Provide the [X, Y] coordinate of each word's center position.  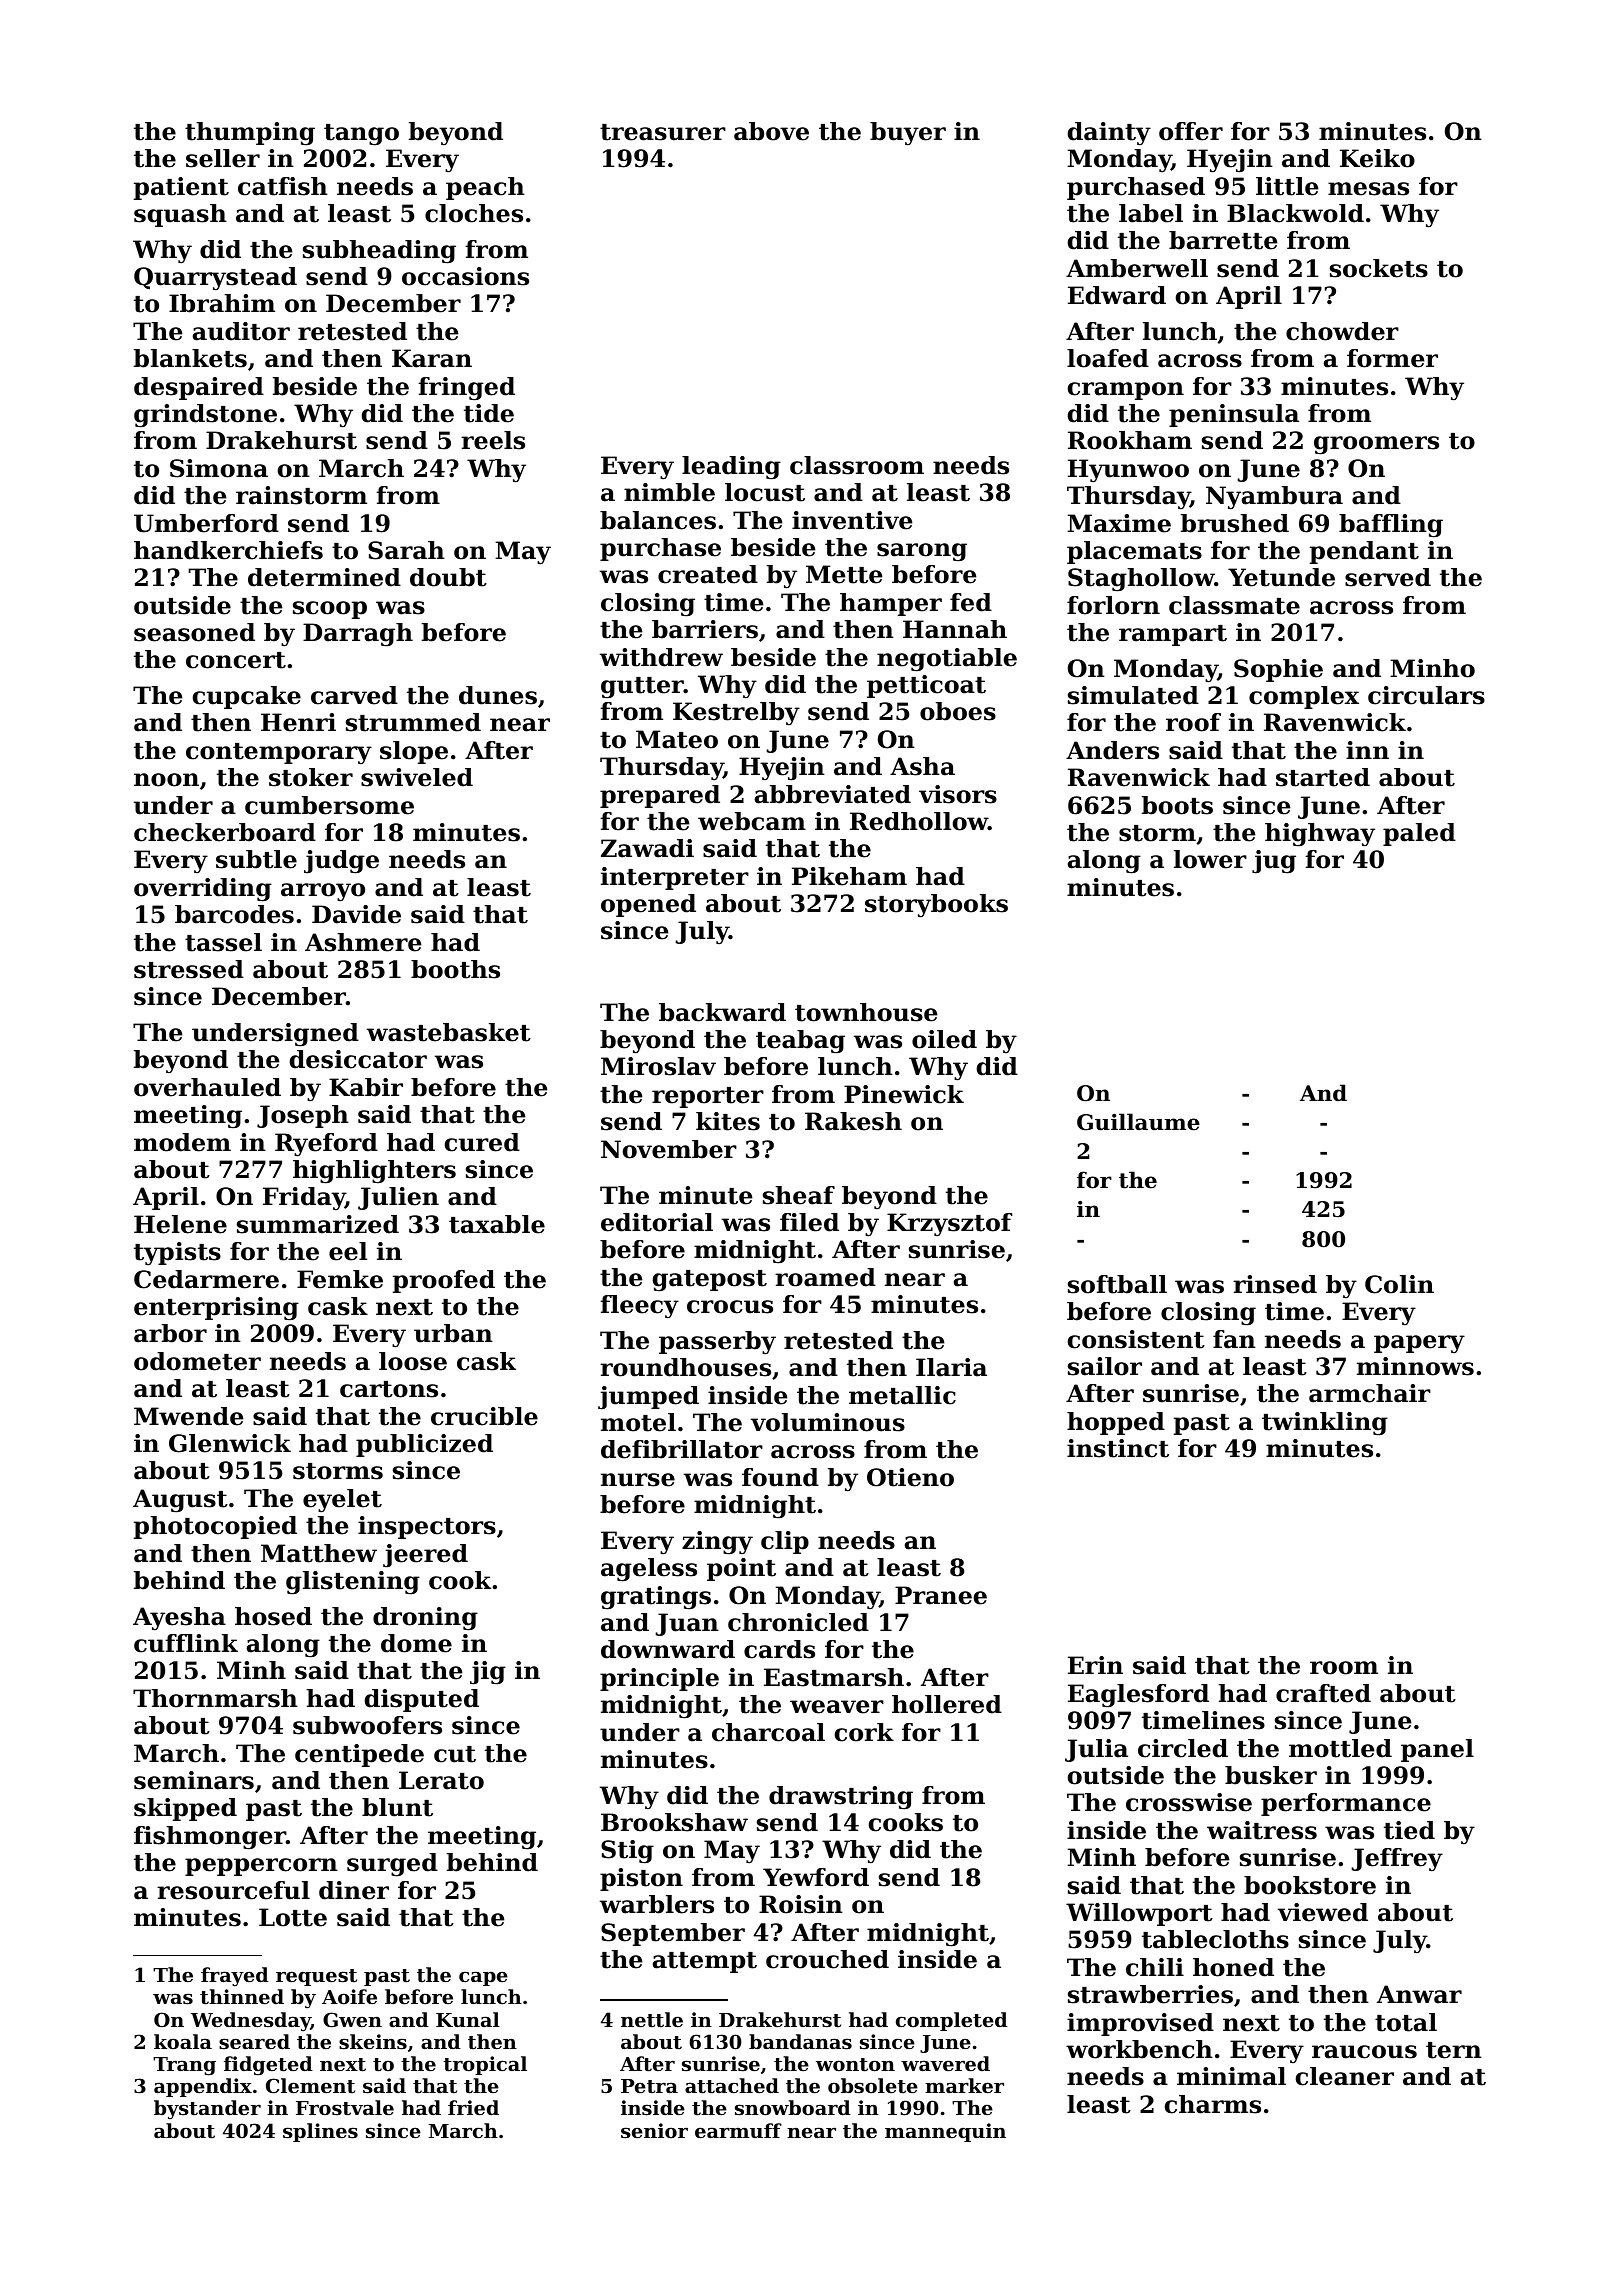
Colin [1399, 1284]
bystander [207, 2109]
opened [648, 905]
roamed [825, 1277]
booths [455, 969]
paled [1419, 834]
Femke [340, 1279]
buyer [908, 133]
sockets [1379, 268]
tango [361, 135]
